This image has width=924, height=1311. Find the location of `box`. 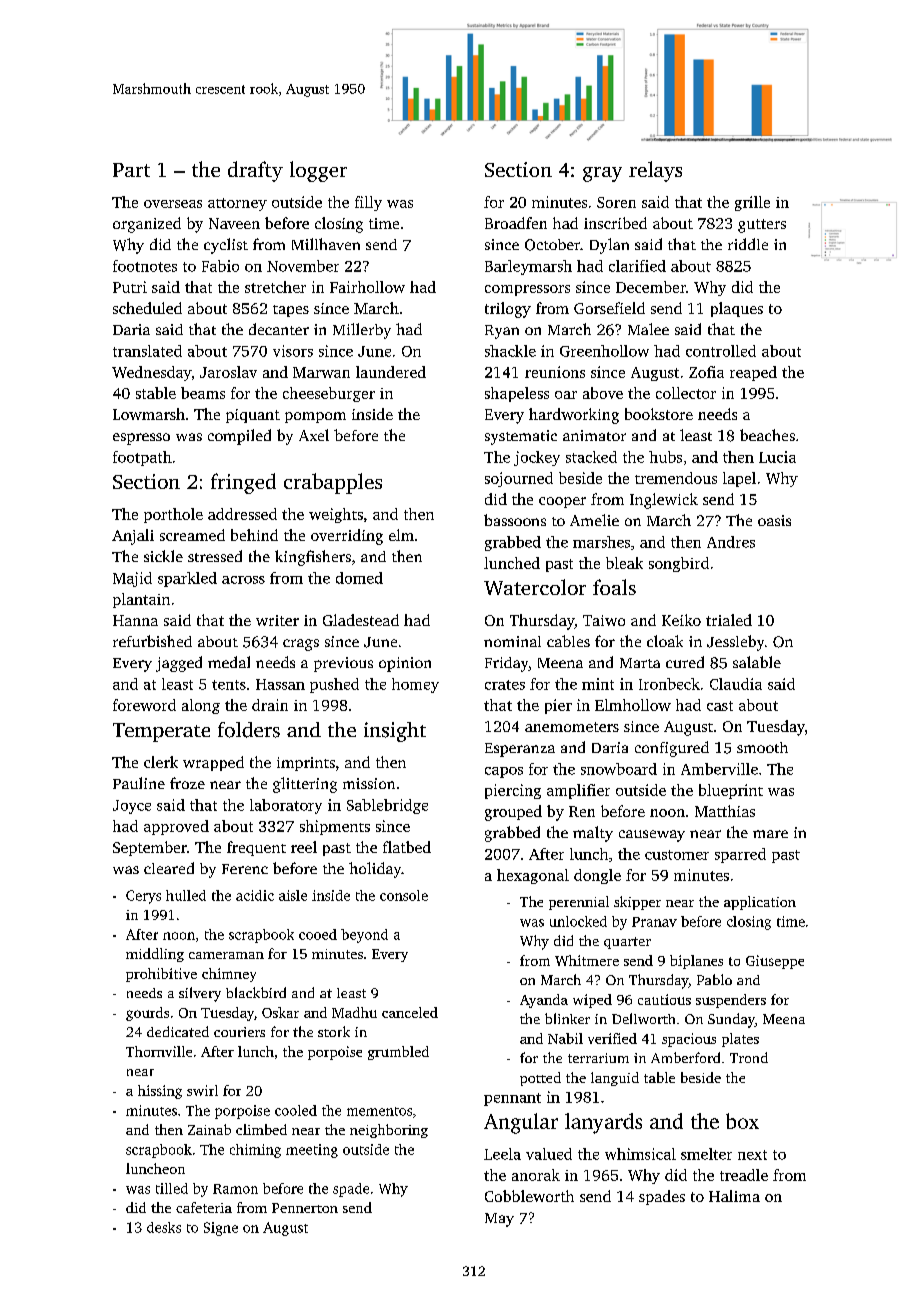

box is located at coordinates (742, 1121).
